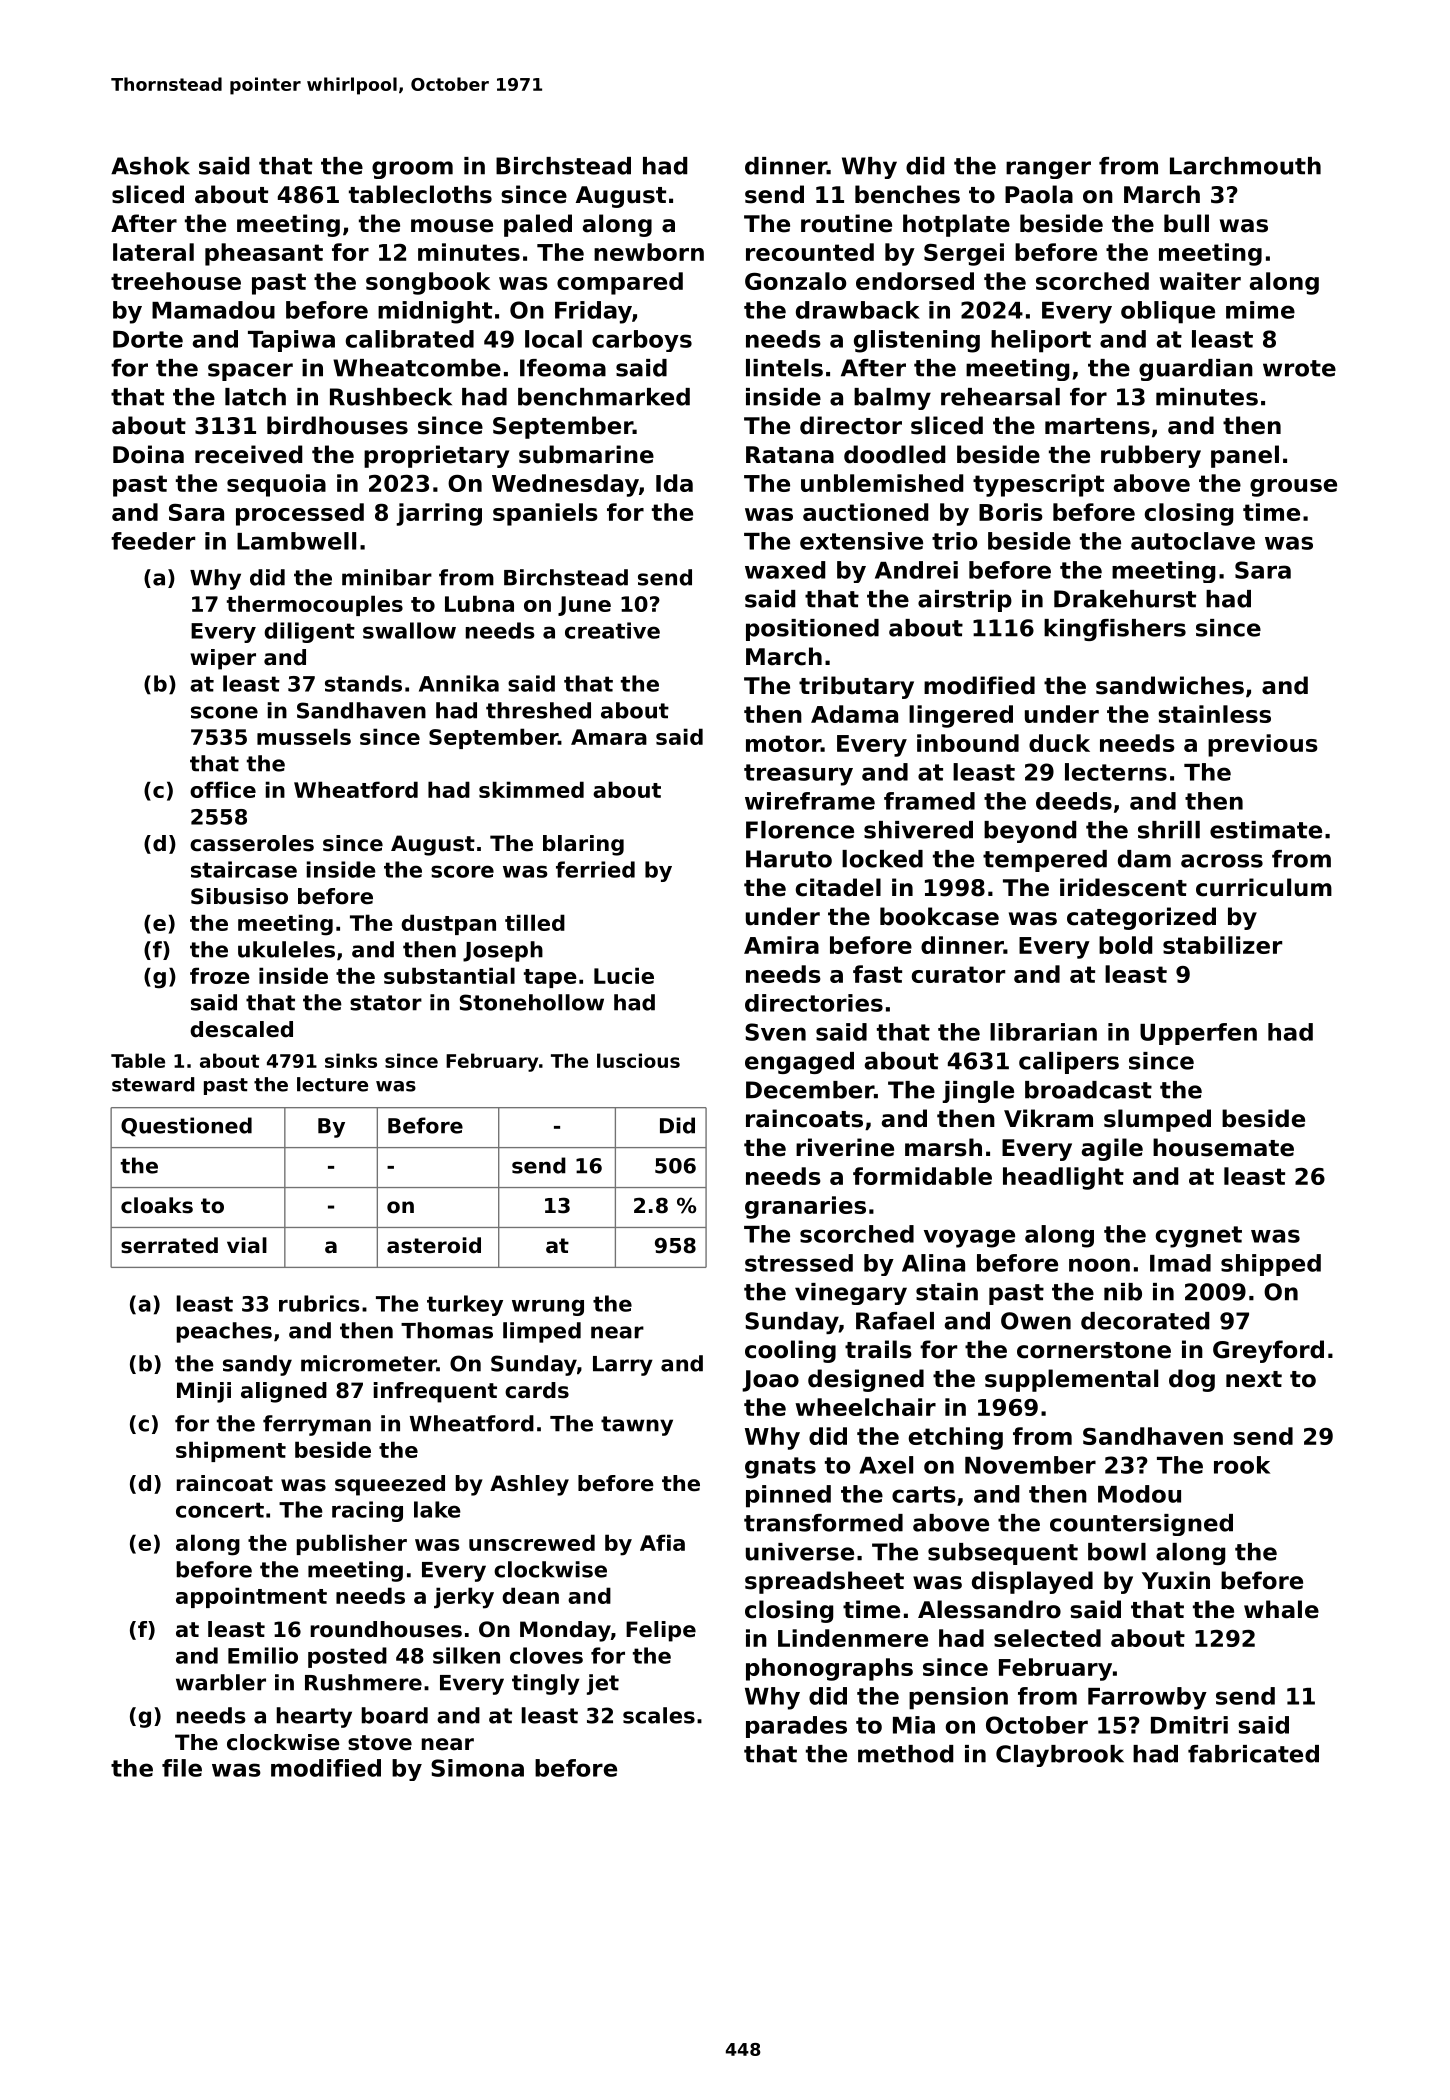  I want to click on autoclave, so click(1193, 541).
